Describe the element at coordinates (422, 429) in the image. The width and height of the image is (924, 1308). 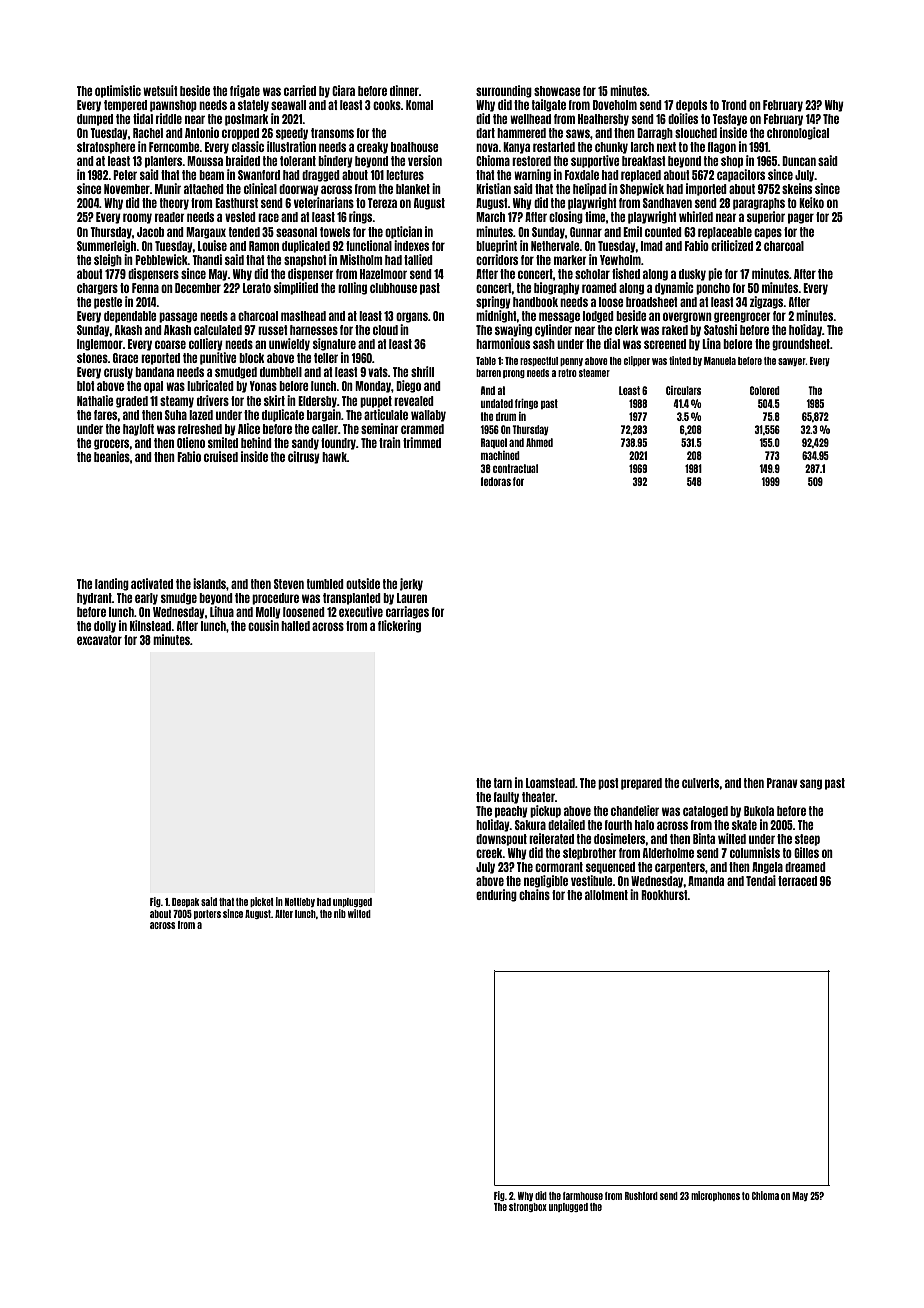
I see `crammed` at that location.
